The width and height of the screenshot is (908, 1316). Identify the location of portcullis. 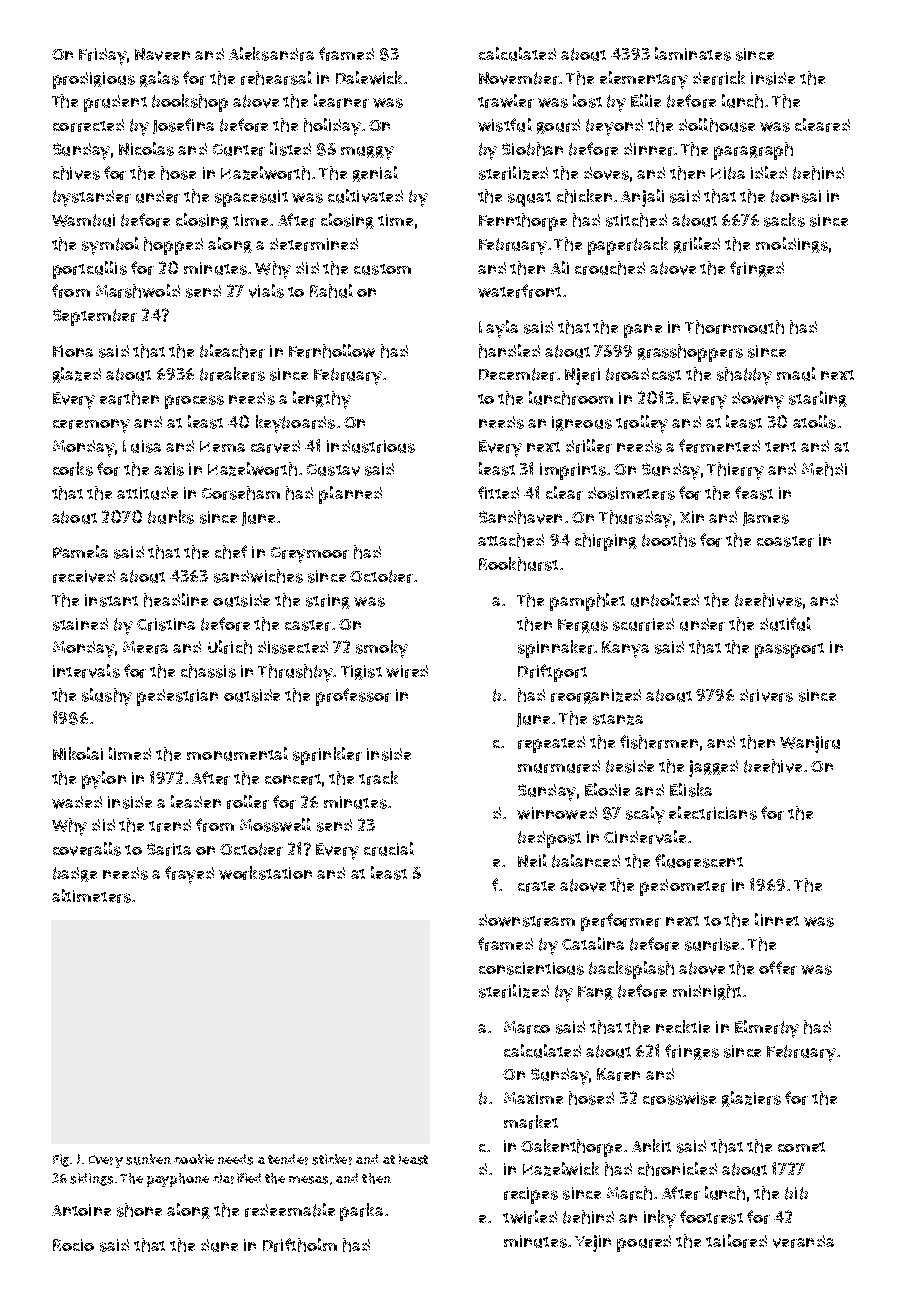
(90, 270).
